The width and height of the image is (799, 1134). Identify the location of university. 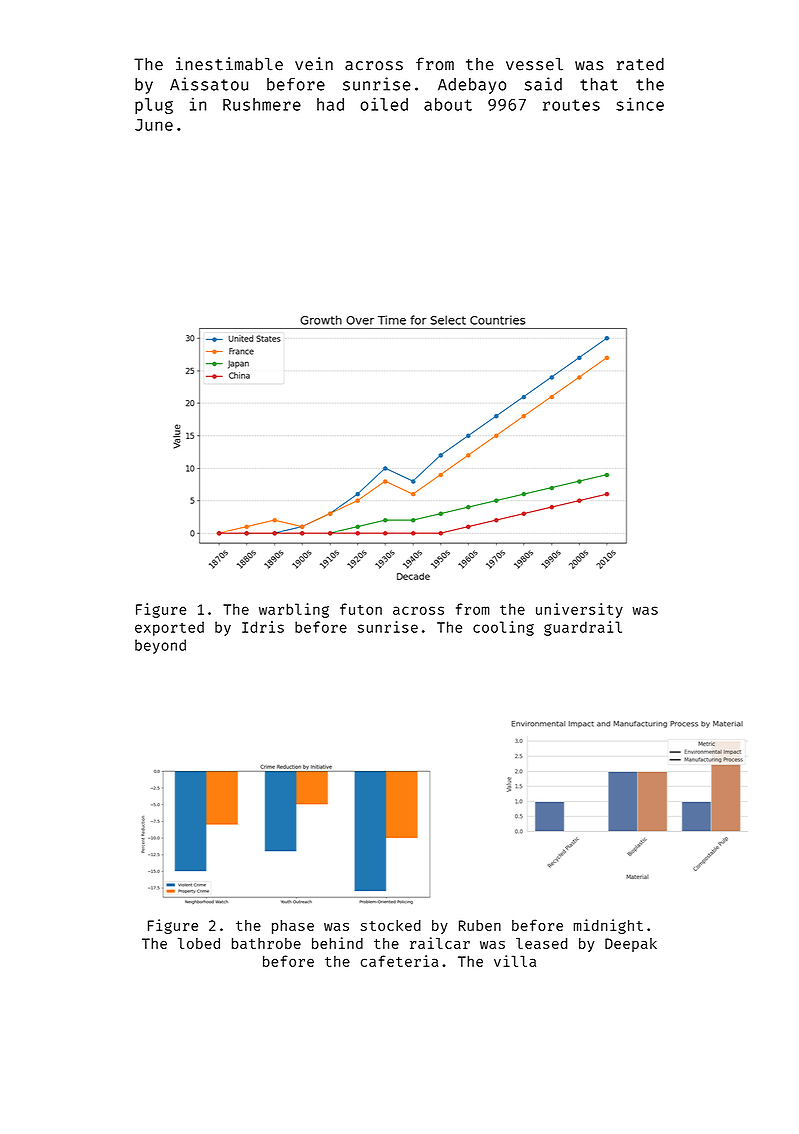
(579, 610).
